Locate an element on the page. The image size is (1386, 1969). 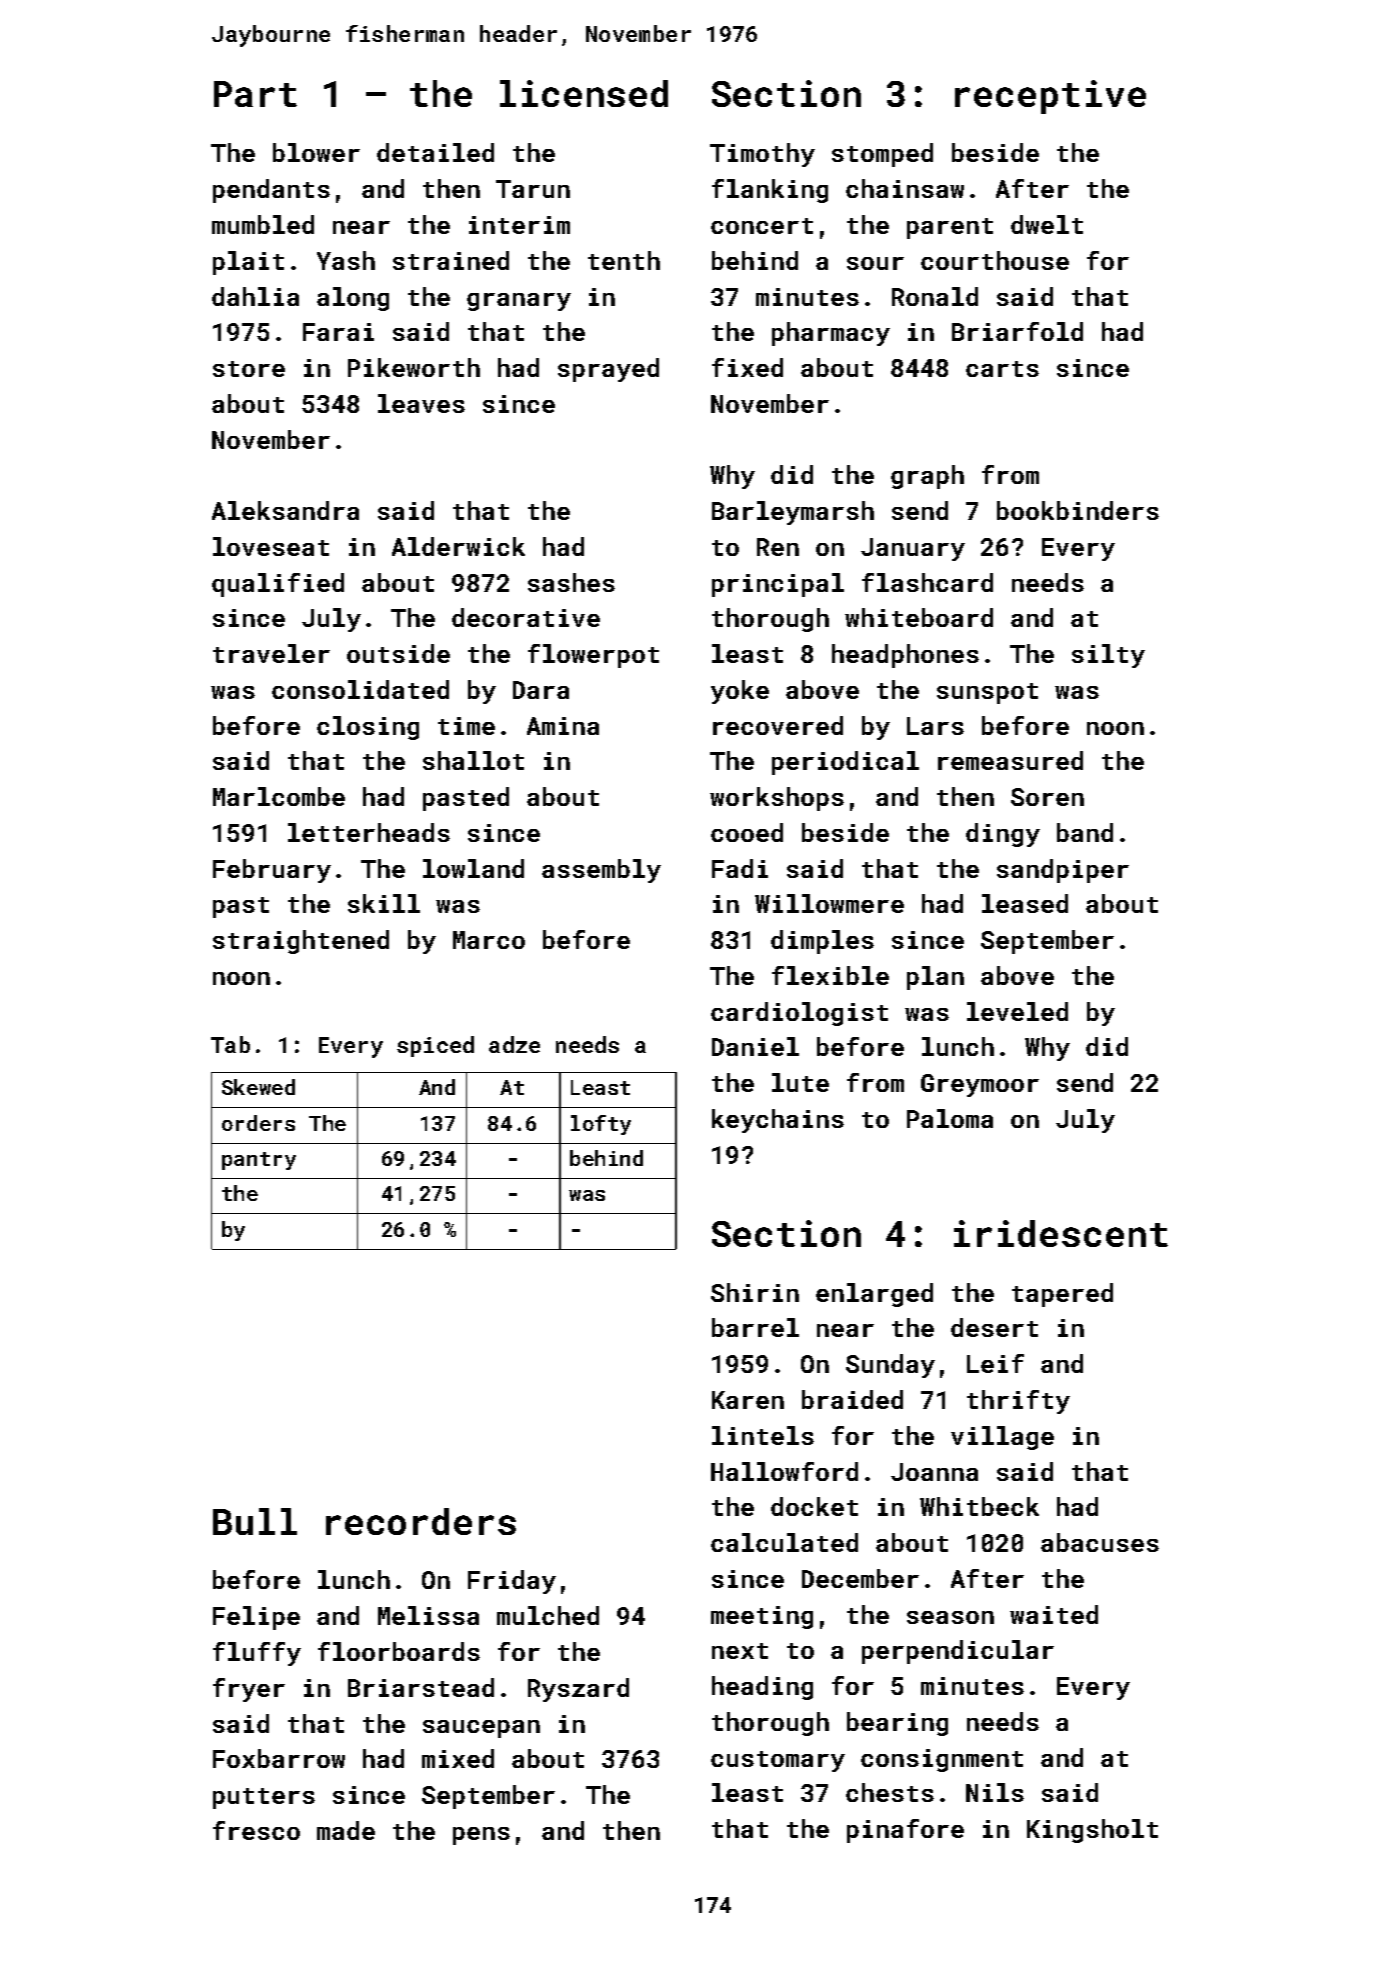
dwelt is located at coordinates (1047, 224).
